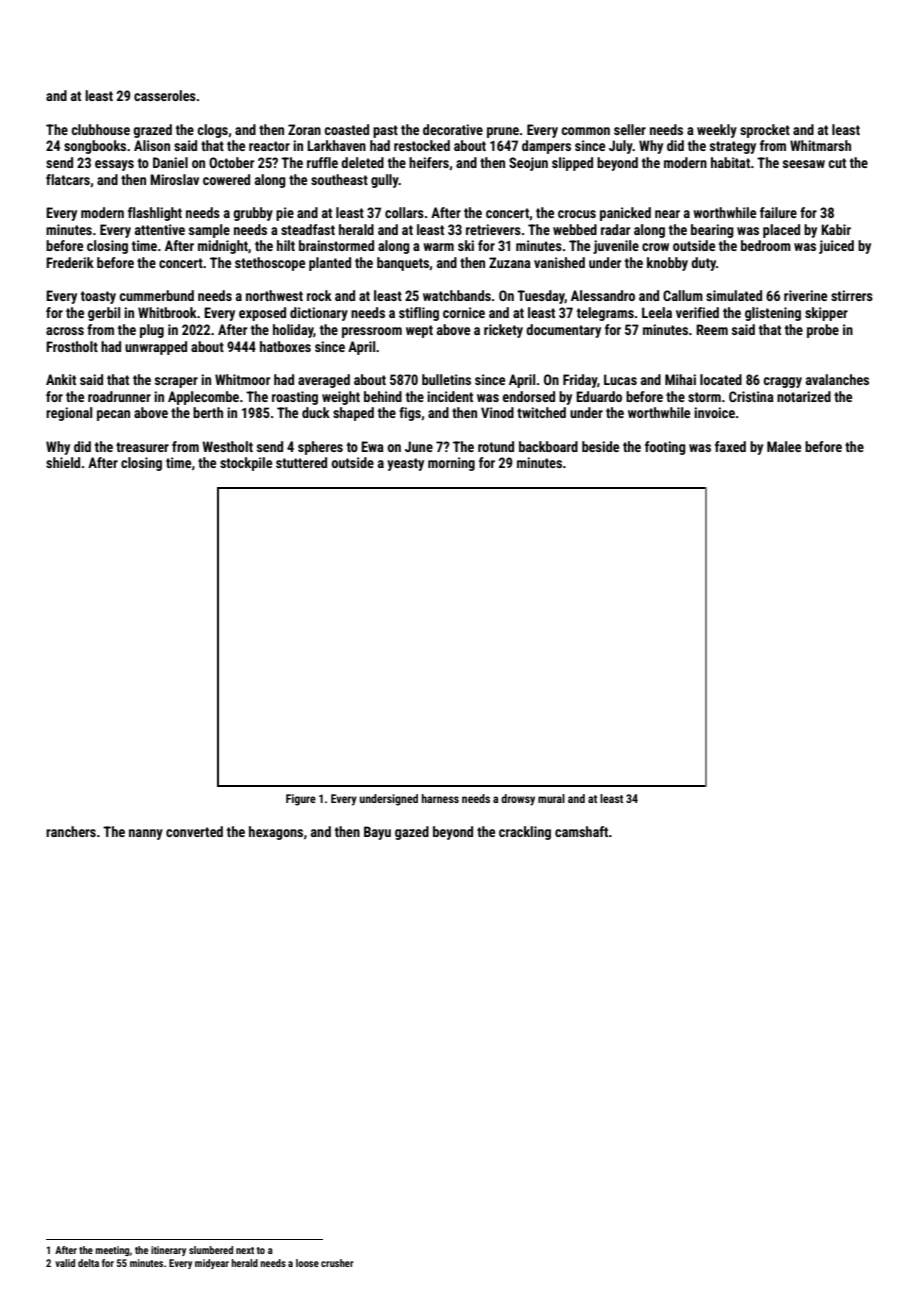  Describe the element at coordinates (71, 831) in the image. I see `ranchers` at that location.
